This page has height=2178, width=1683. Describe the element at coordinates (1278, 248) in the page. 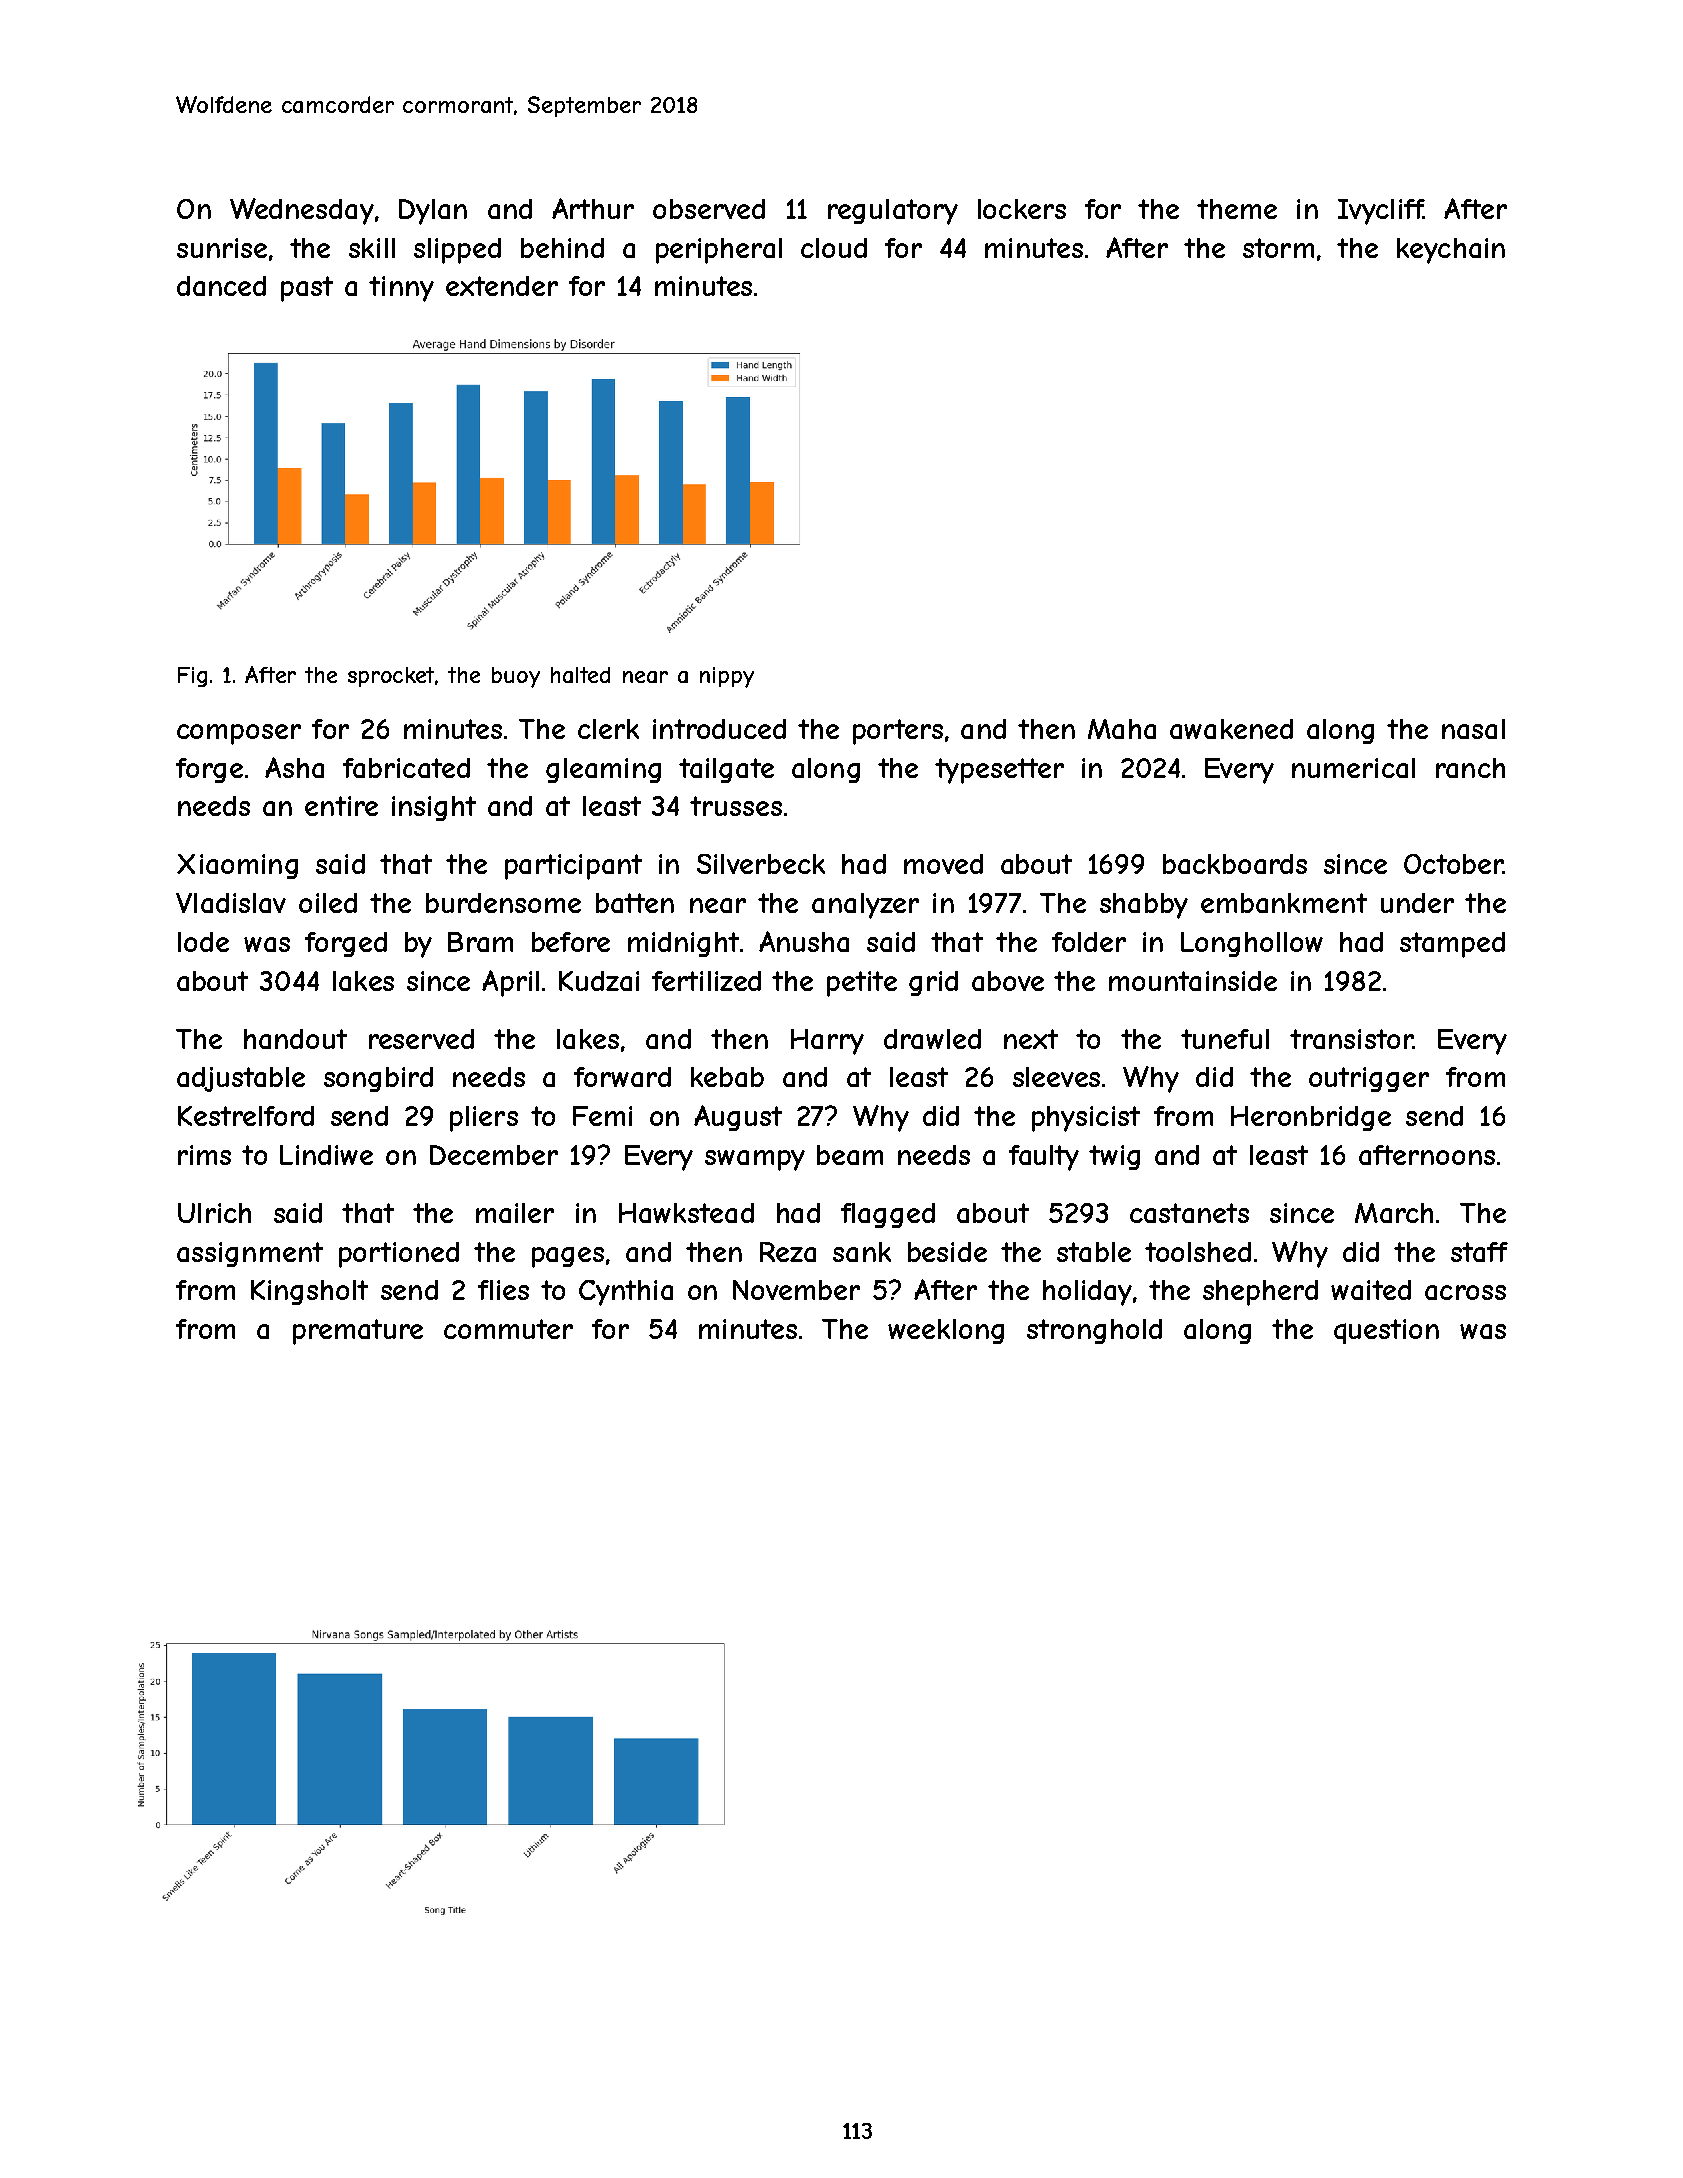

I see `storm` at that location.
